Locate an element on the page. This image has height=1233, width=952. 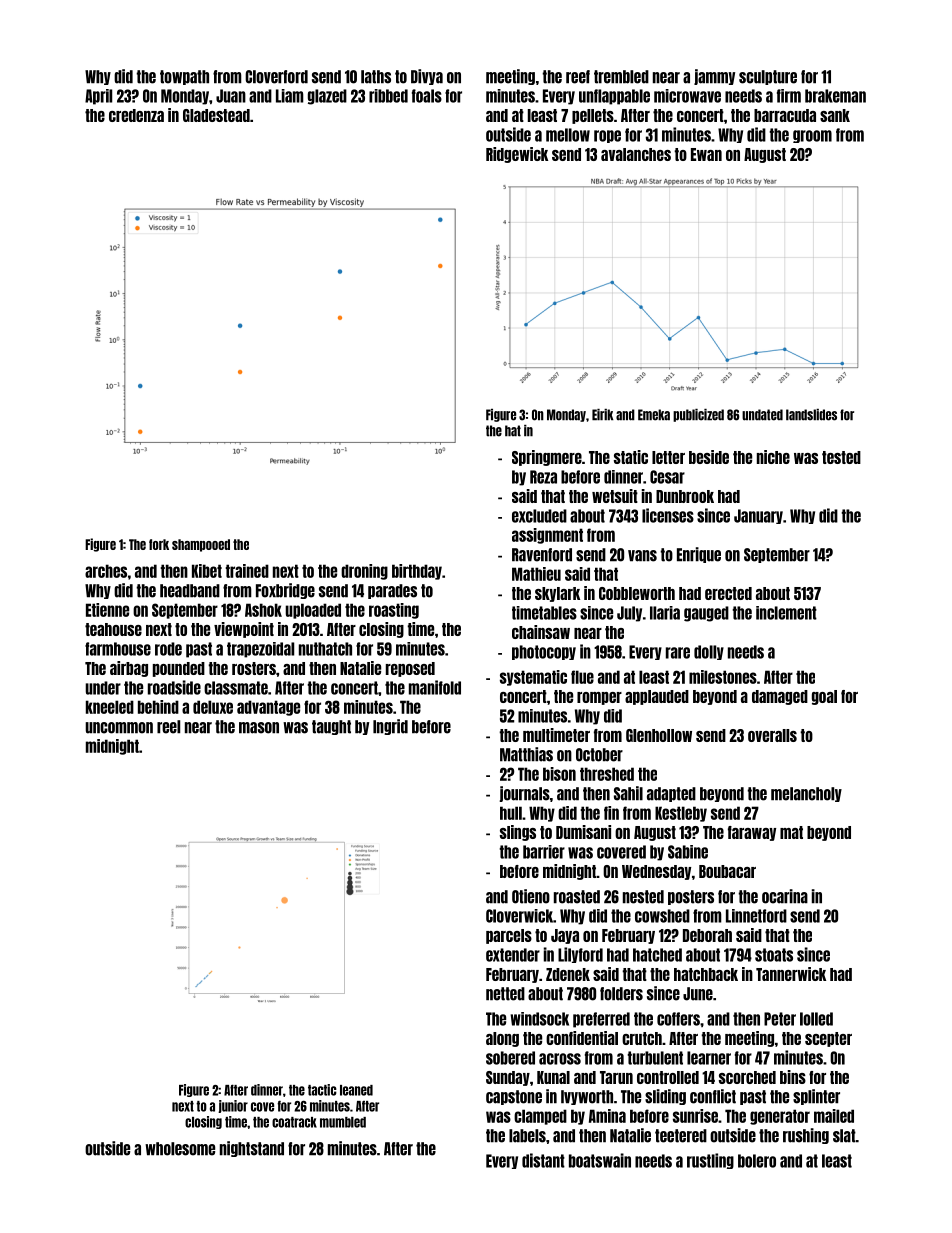
distant is located at coordinates (543, 1160).
